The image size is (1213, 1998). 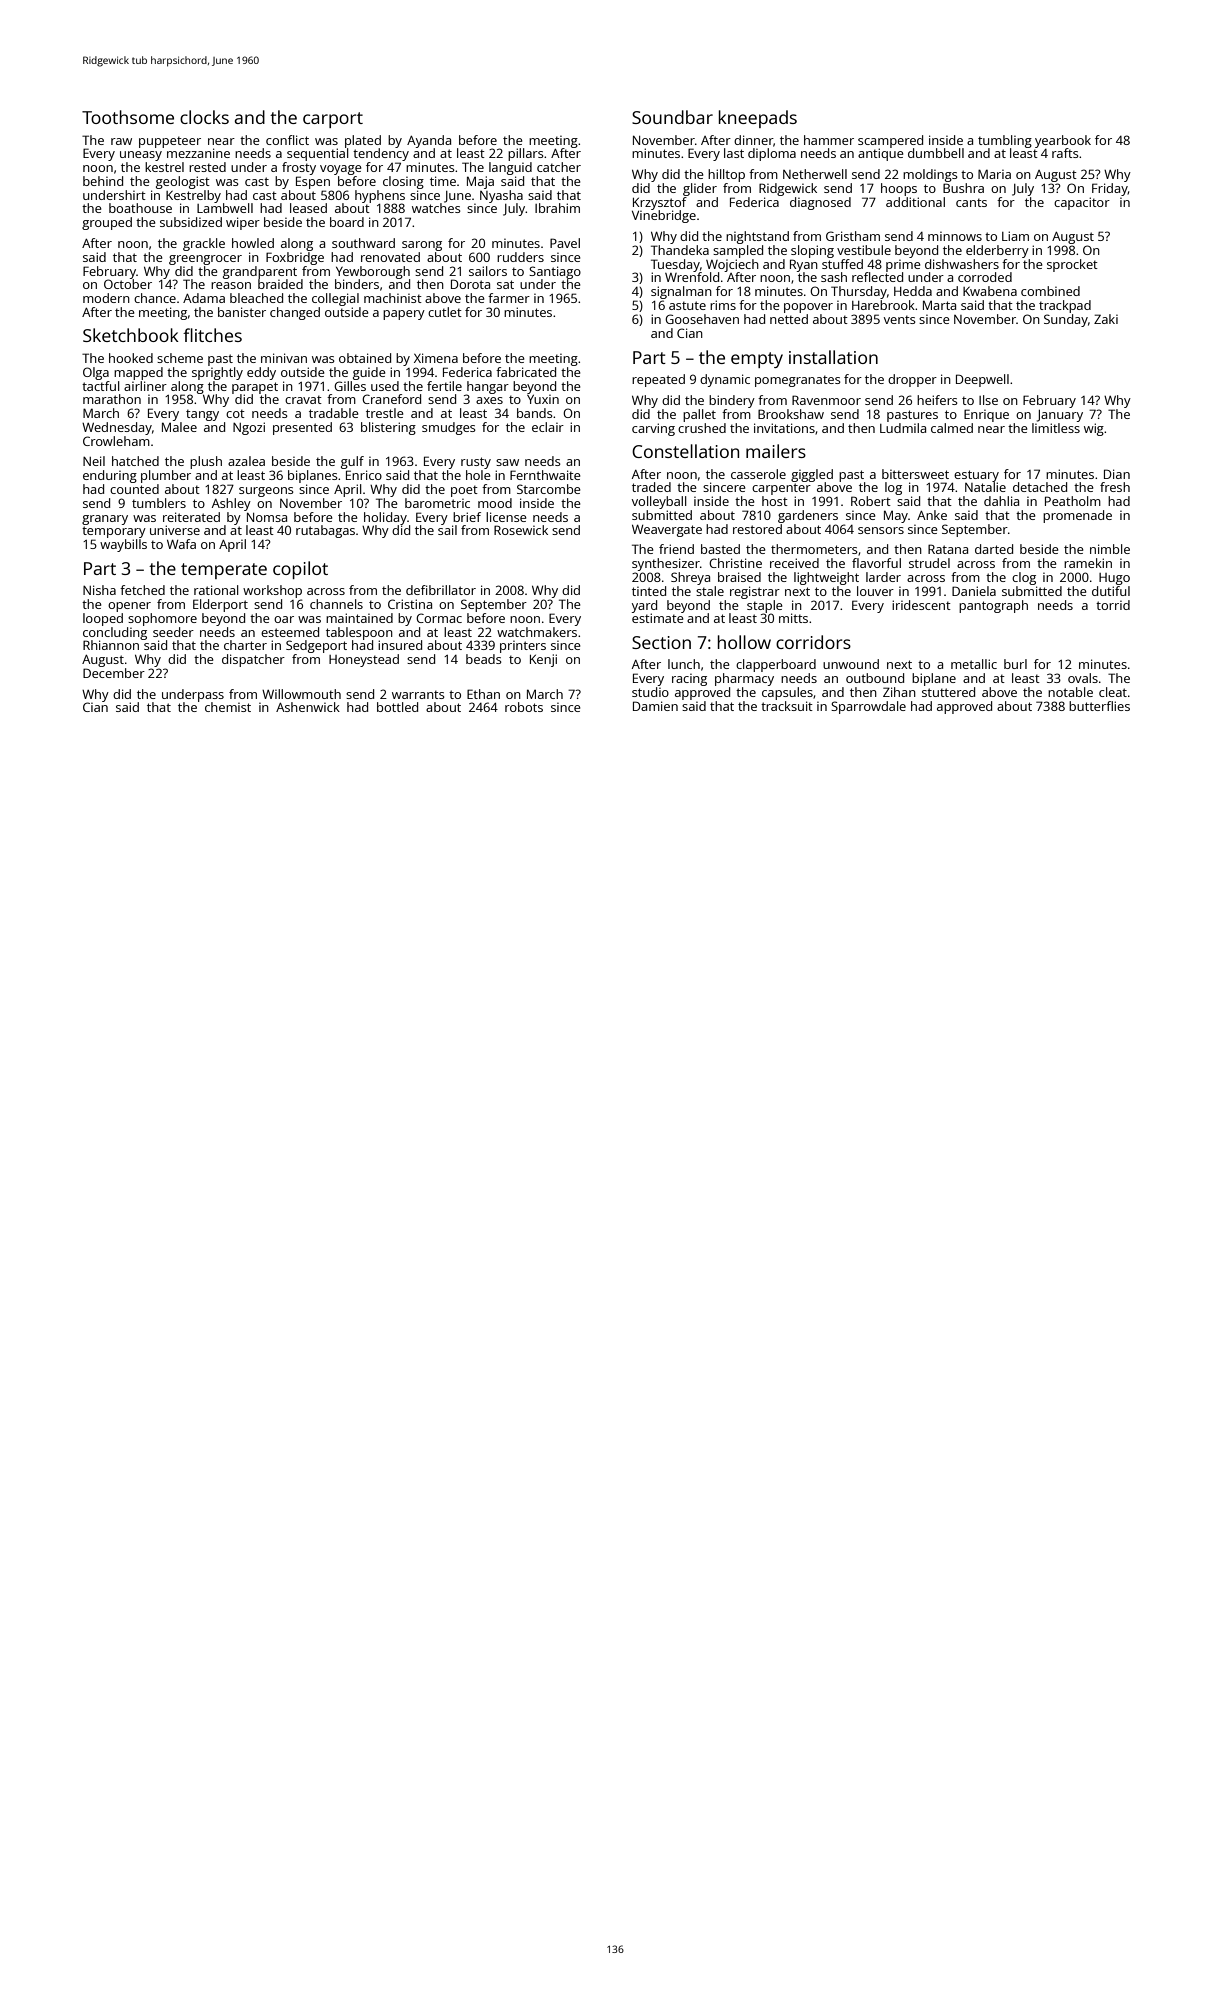 What do you see at coordinates (290, 632) in the screenshot?
I see `esteemed` at bounding box center [290, 632].
